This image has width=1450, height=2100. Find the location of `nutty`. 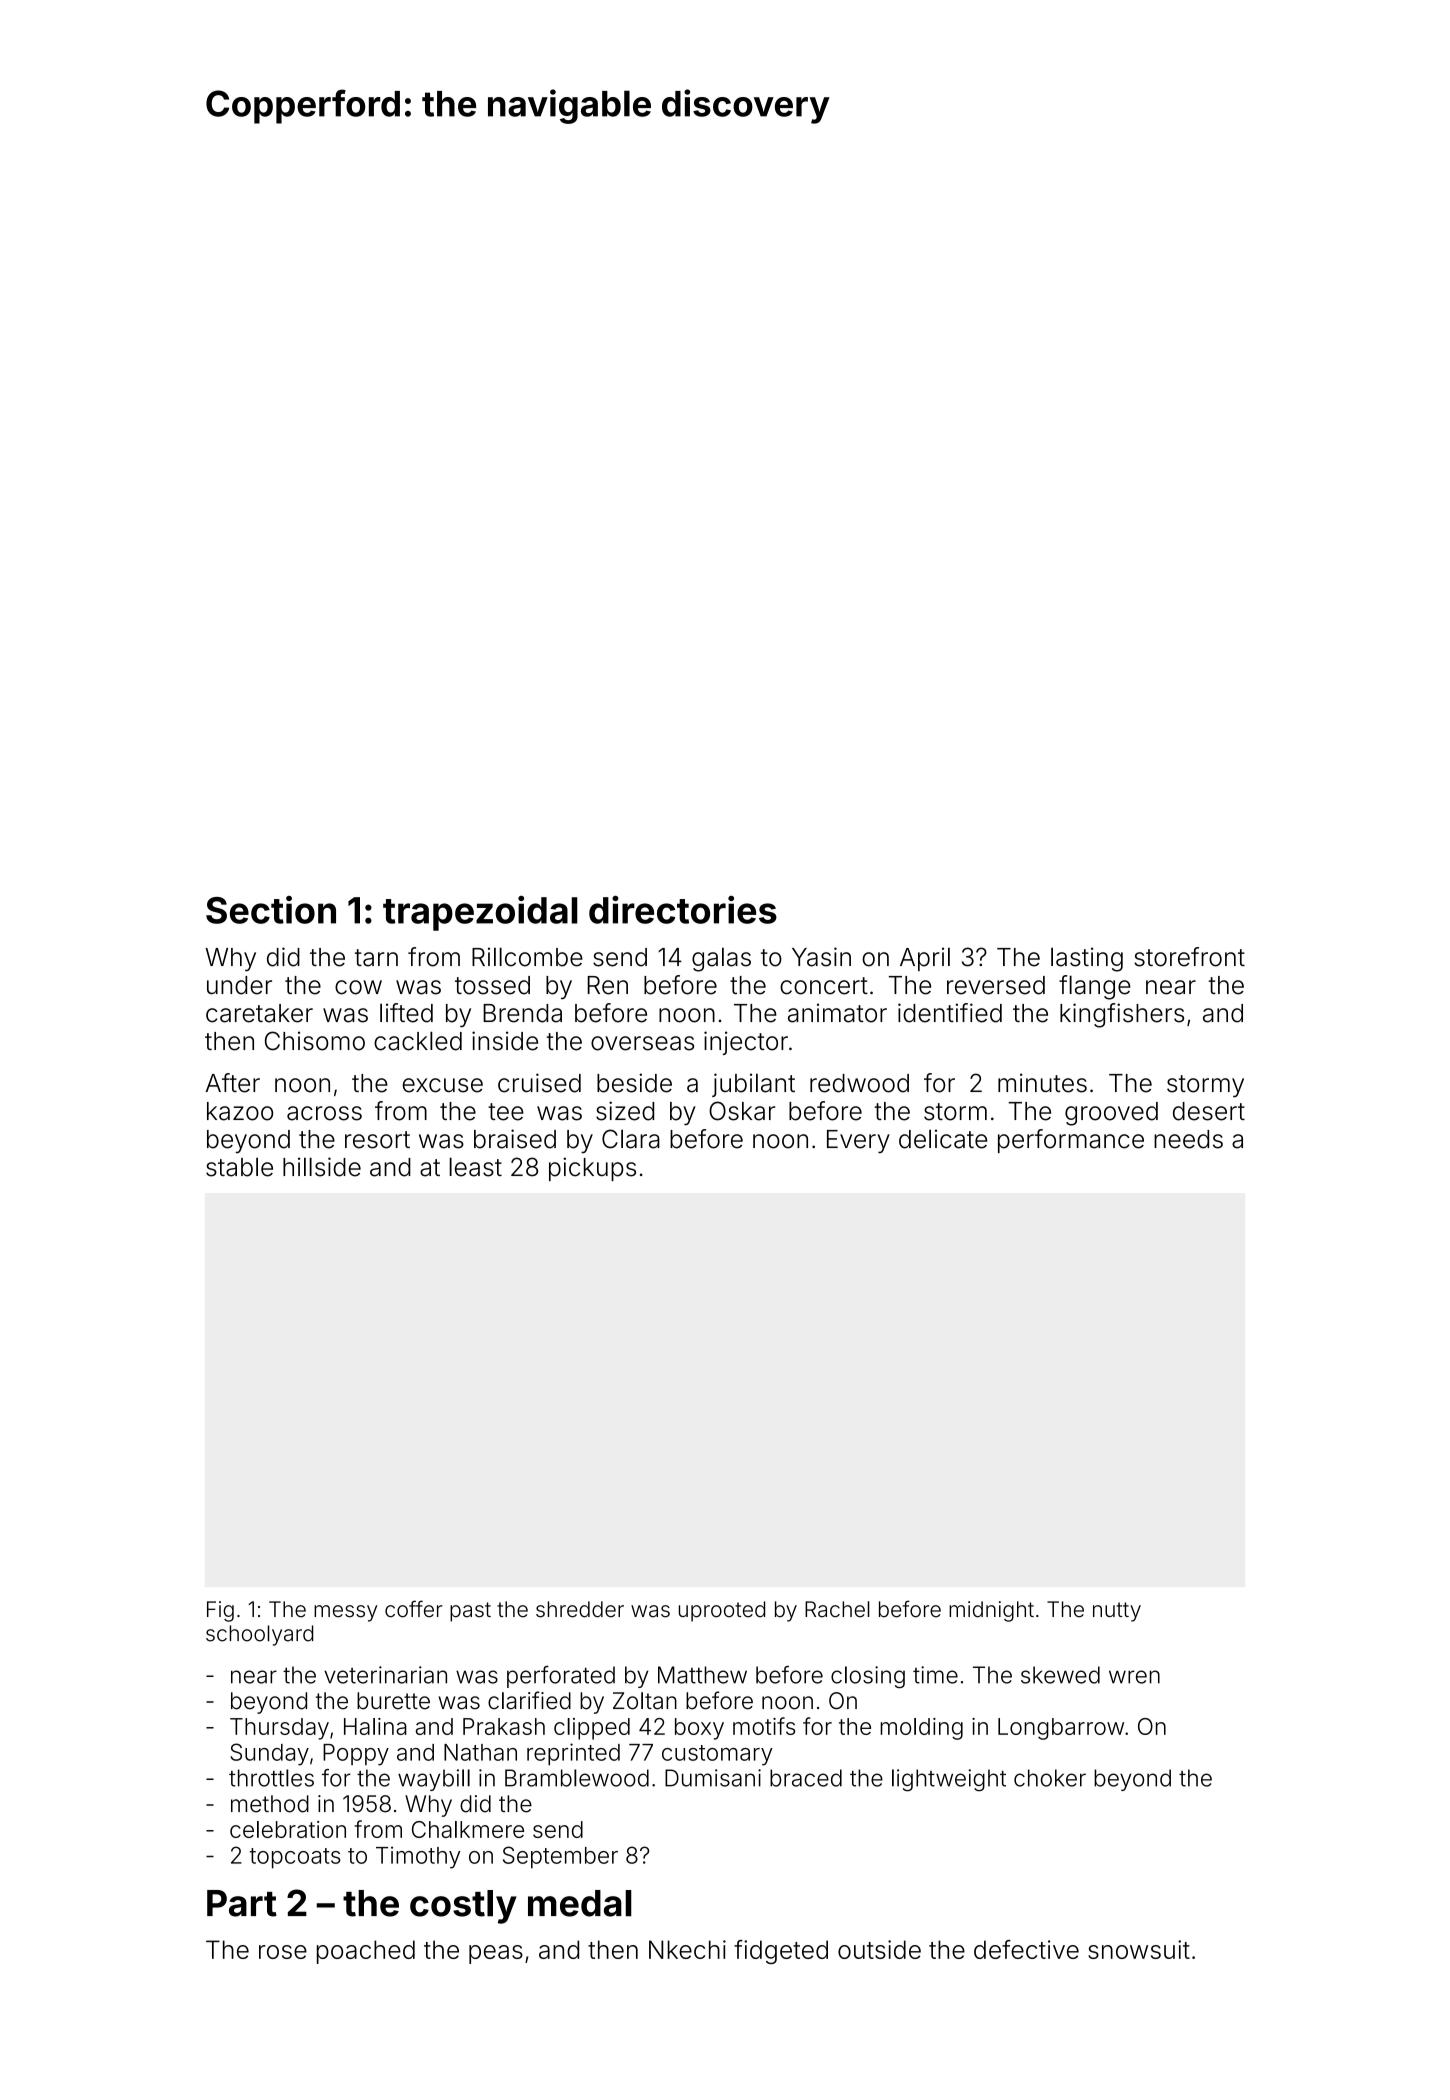

nutty is located at coordinates (1117, 1612).
